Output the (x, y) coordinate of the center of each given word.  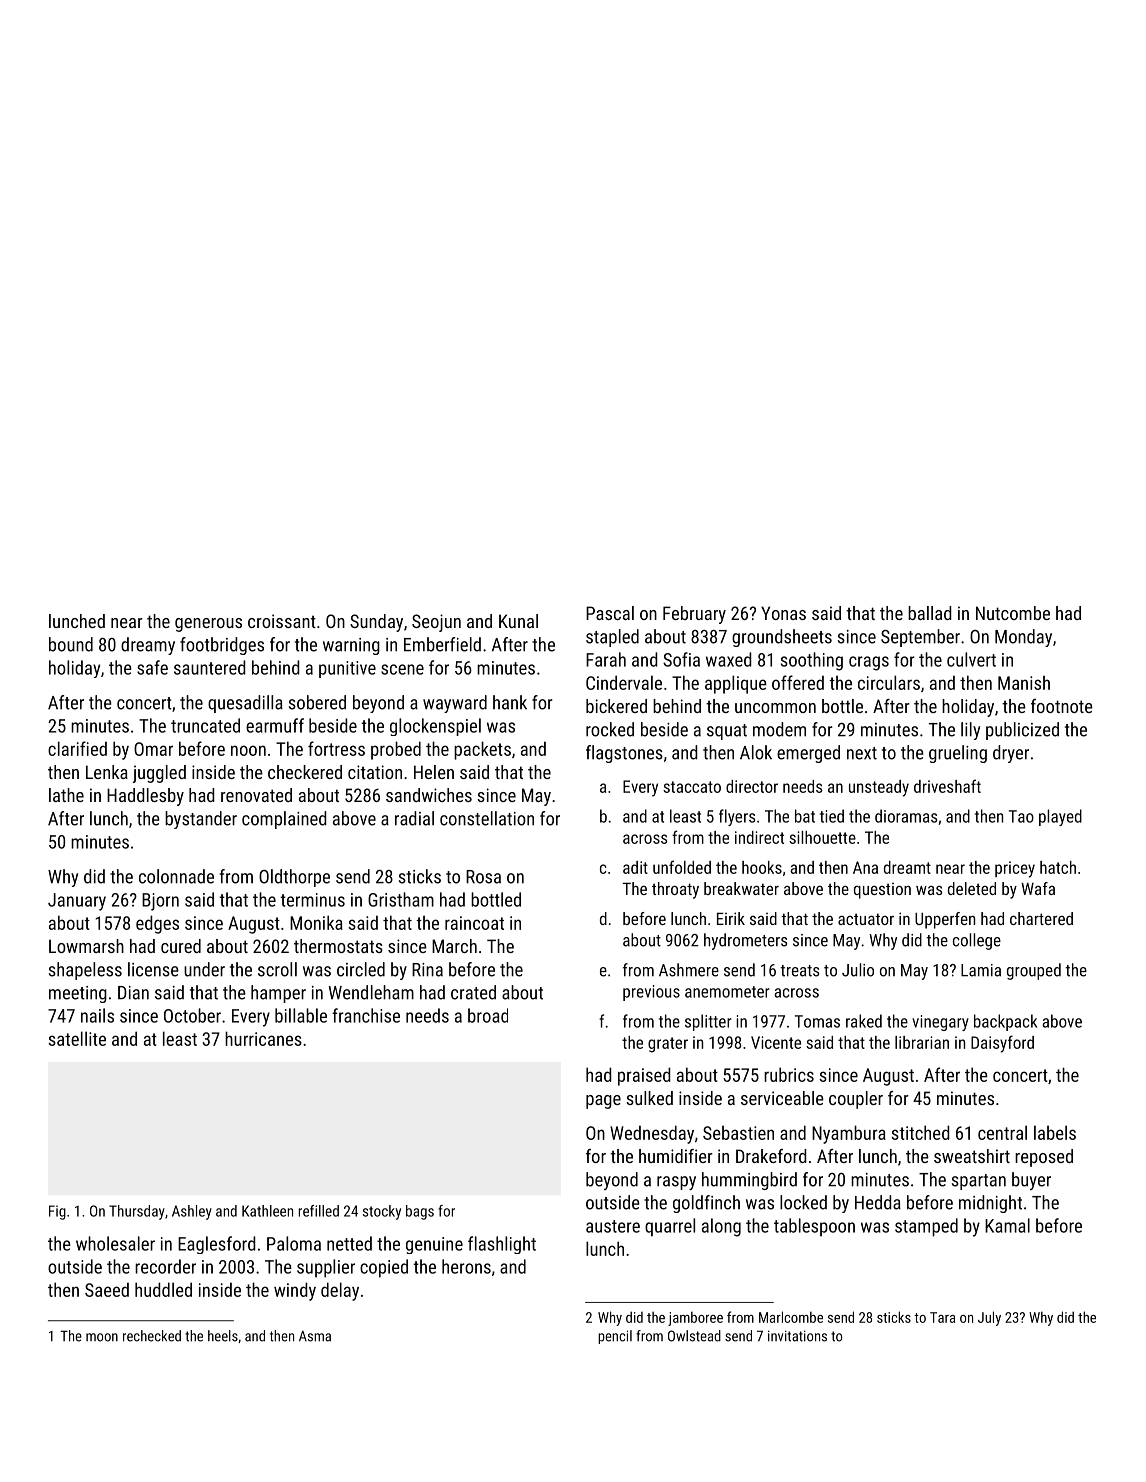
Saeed (107, 1289)
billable (301, 1015)
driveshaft (947, 786)
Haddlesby (145, 797)
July (989, 1318)
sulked (649, 1098)
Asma (315, 1336)
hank (510, 702)
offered (798, 682)
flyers (737, 817)
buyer (1031, 1181)
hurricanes (263, 1038)
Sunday (376, 623)
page (603, 1102)
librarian (922, 1042)
